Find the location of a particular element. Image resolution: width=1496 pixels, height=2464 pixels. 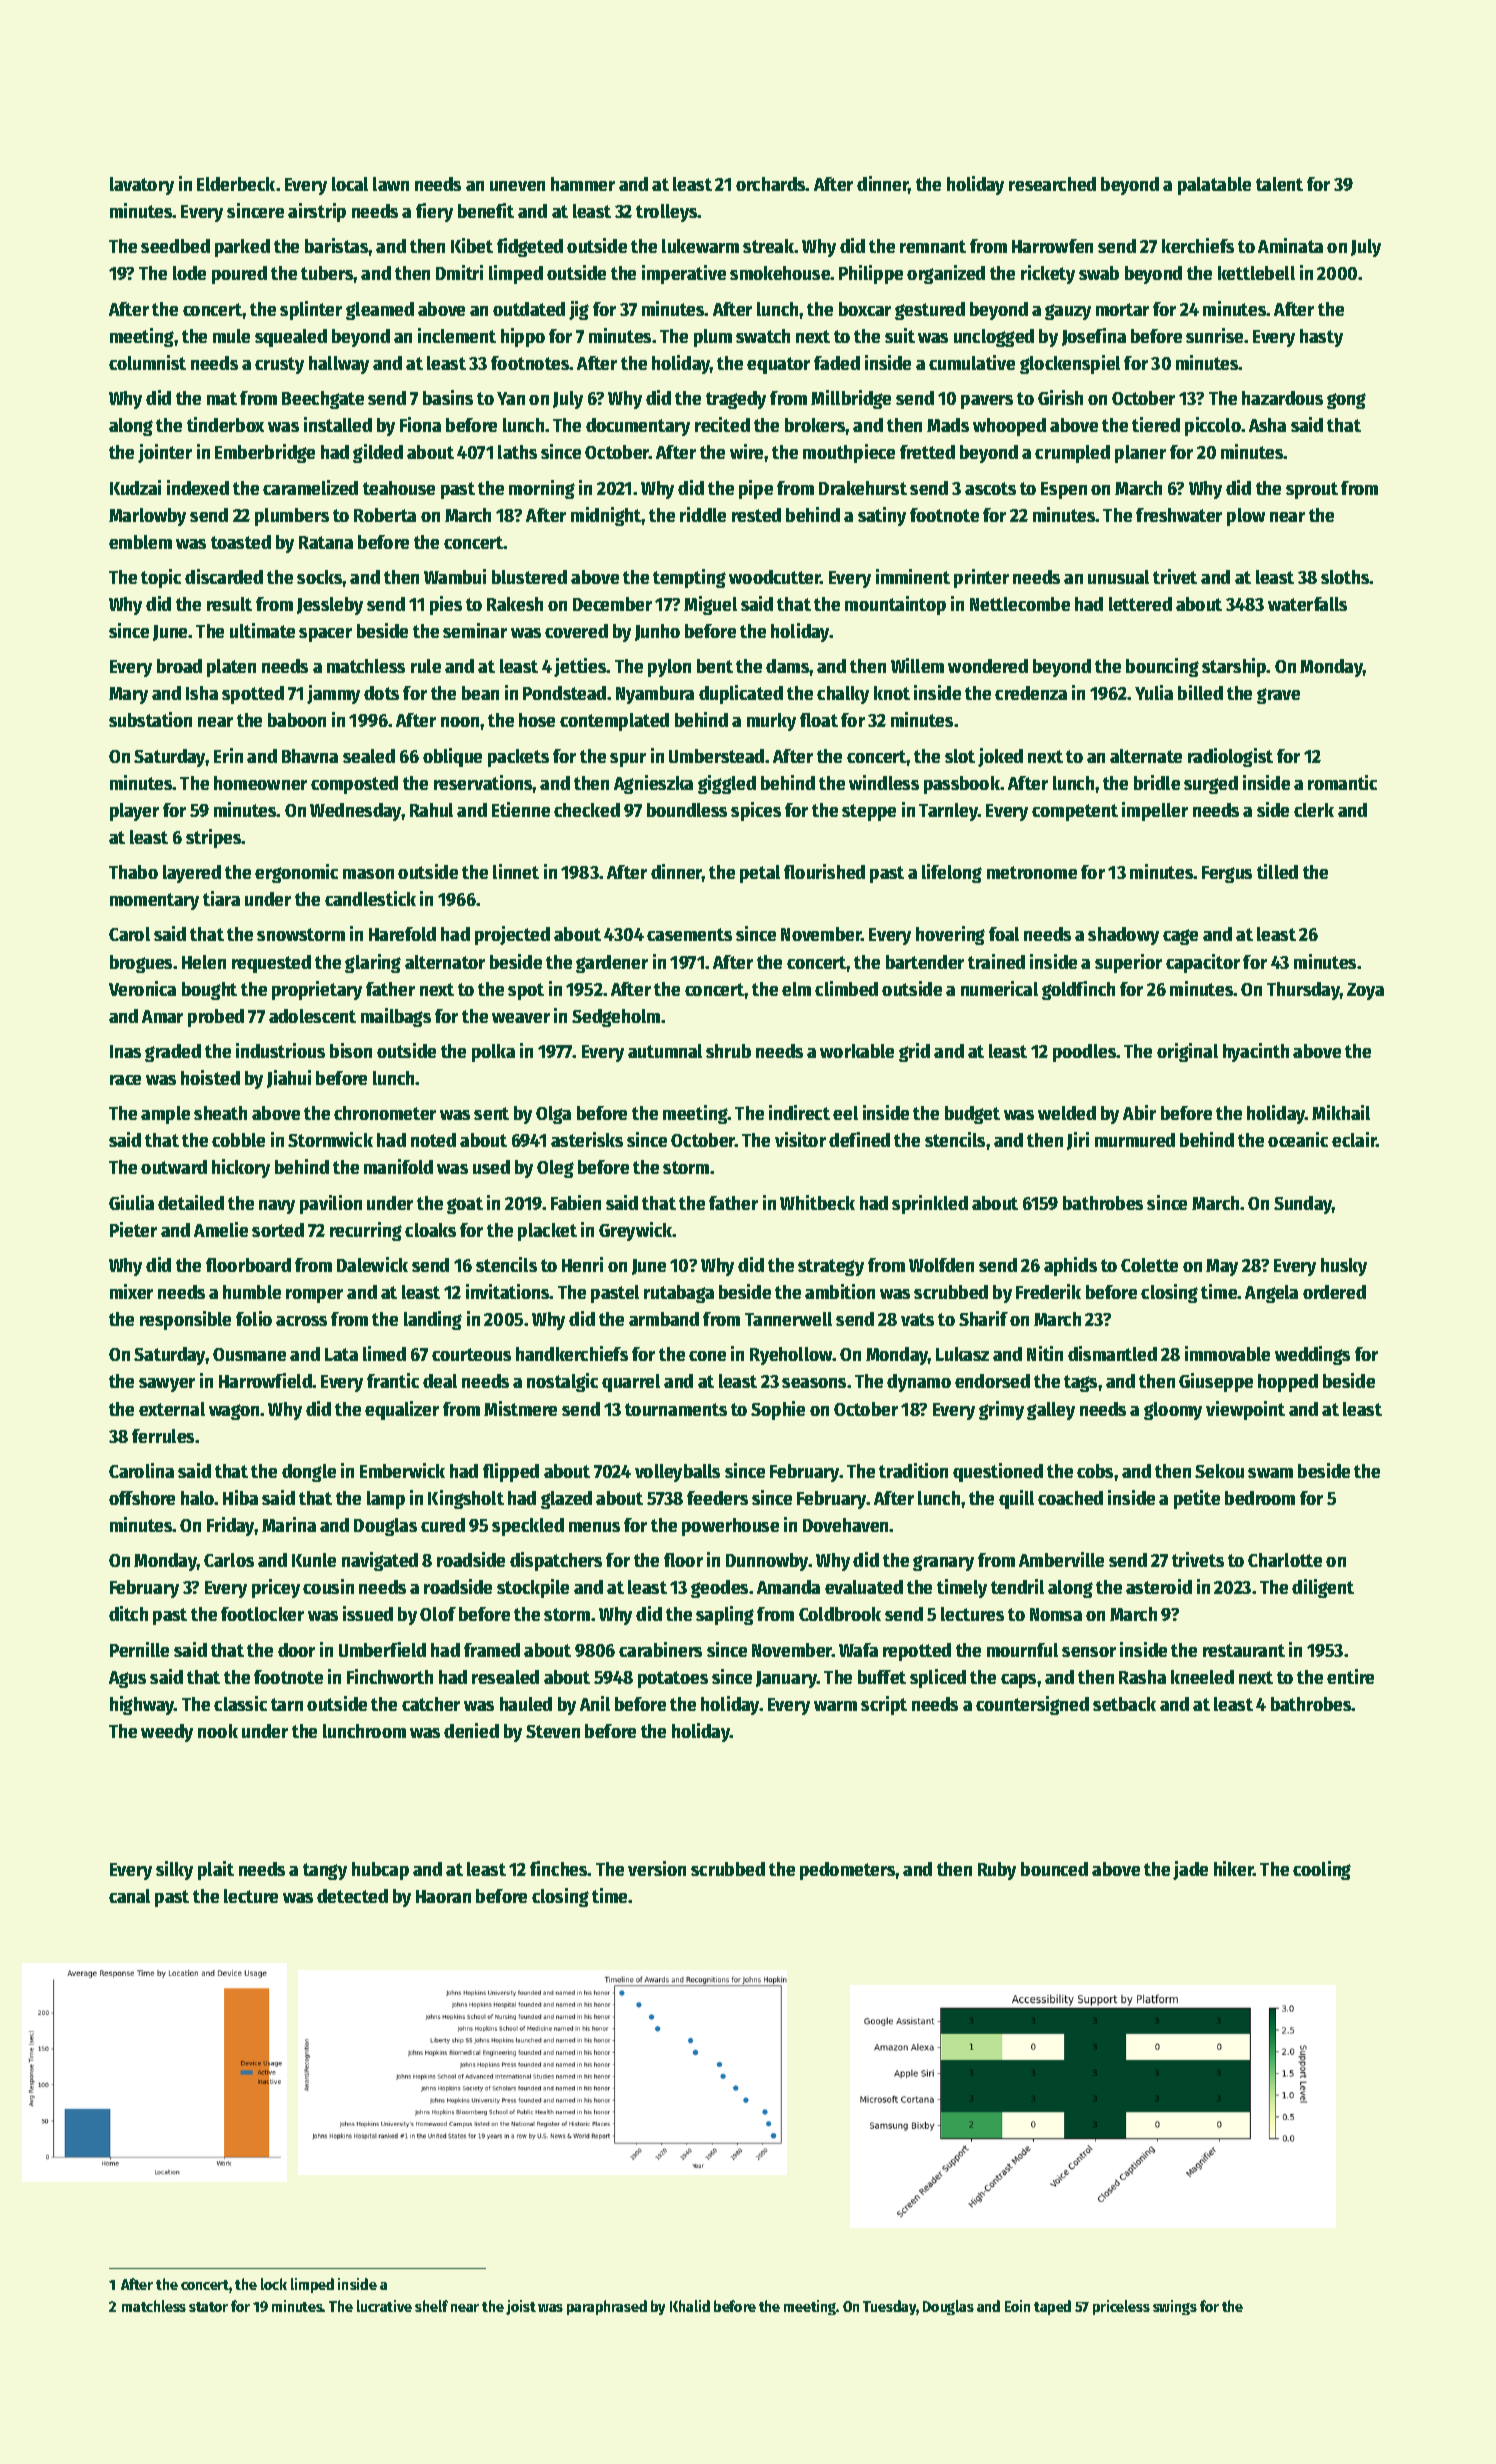

mouthpiece is located at coordinates (849, 453).
